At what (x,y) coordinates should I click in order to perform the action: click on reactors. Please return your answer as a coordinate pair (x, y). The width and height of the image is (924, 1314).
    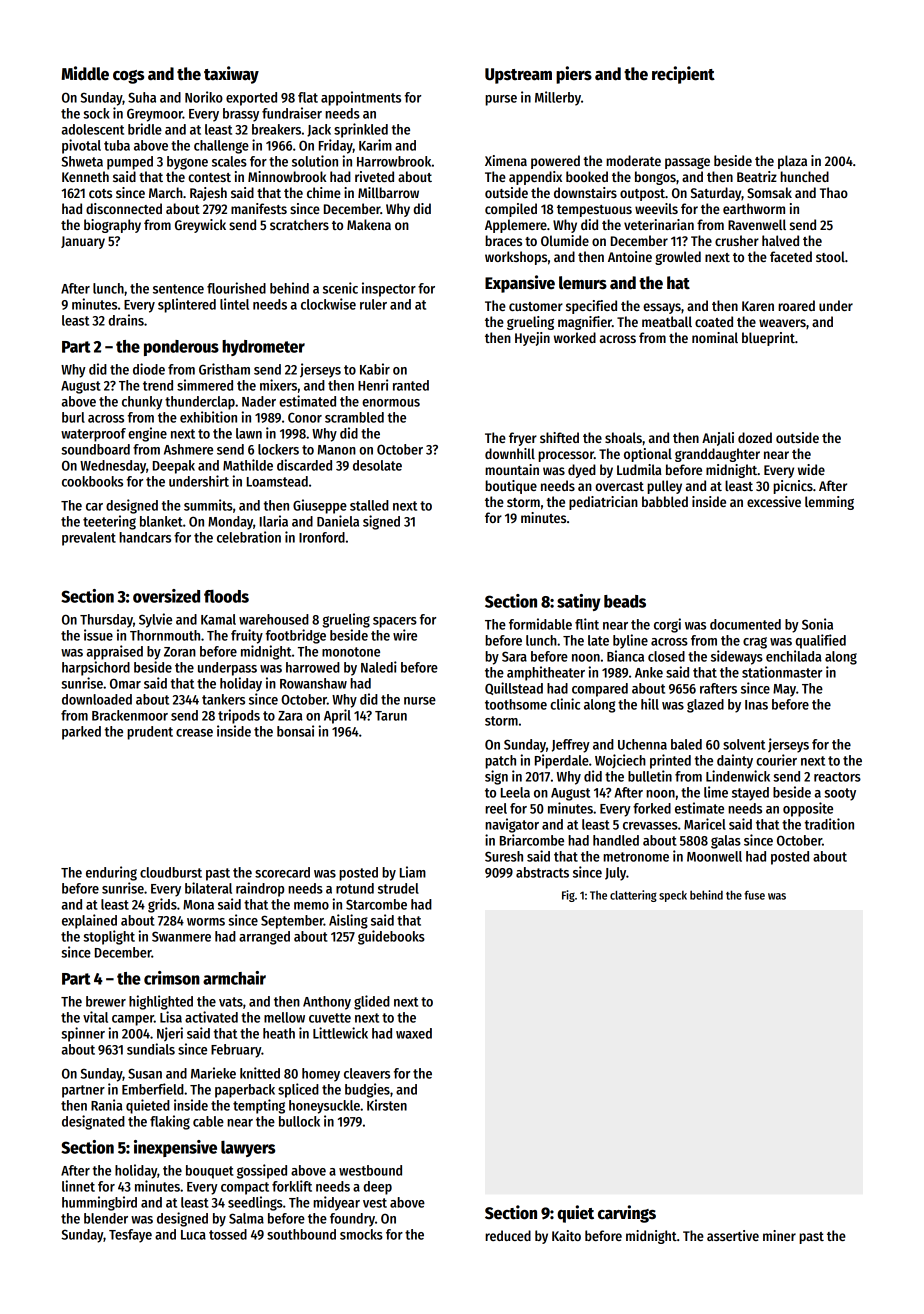
    Looking at the image, I should click on (837, 777).
